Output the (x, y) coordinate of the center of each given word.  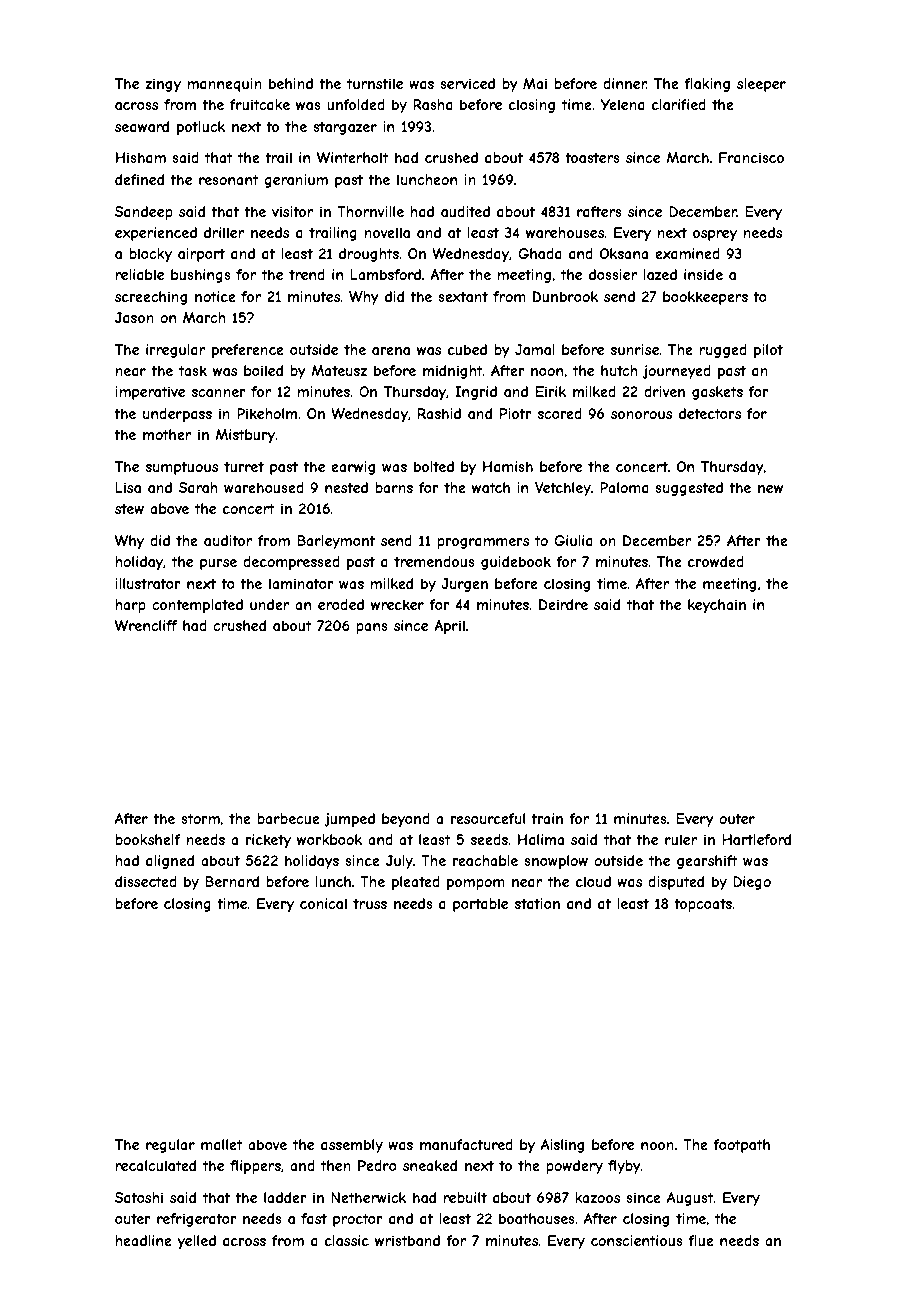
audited (465, 211)
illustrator (148, 583)
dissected (146, 881)
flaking (707, 85)
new (770, 489)
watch (491, 487)
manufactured (466, 1144)
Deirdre (563, 604)
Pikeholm (267, 413)
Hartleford (756, 839)
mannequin (224, 85)
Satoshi (139, 1197)
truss (370, 903)
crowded (716, 561)
